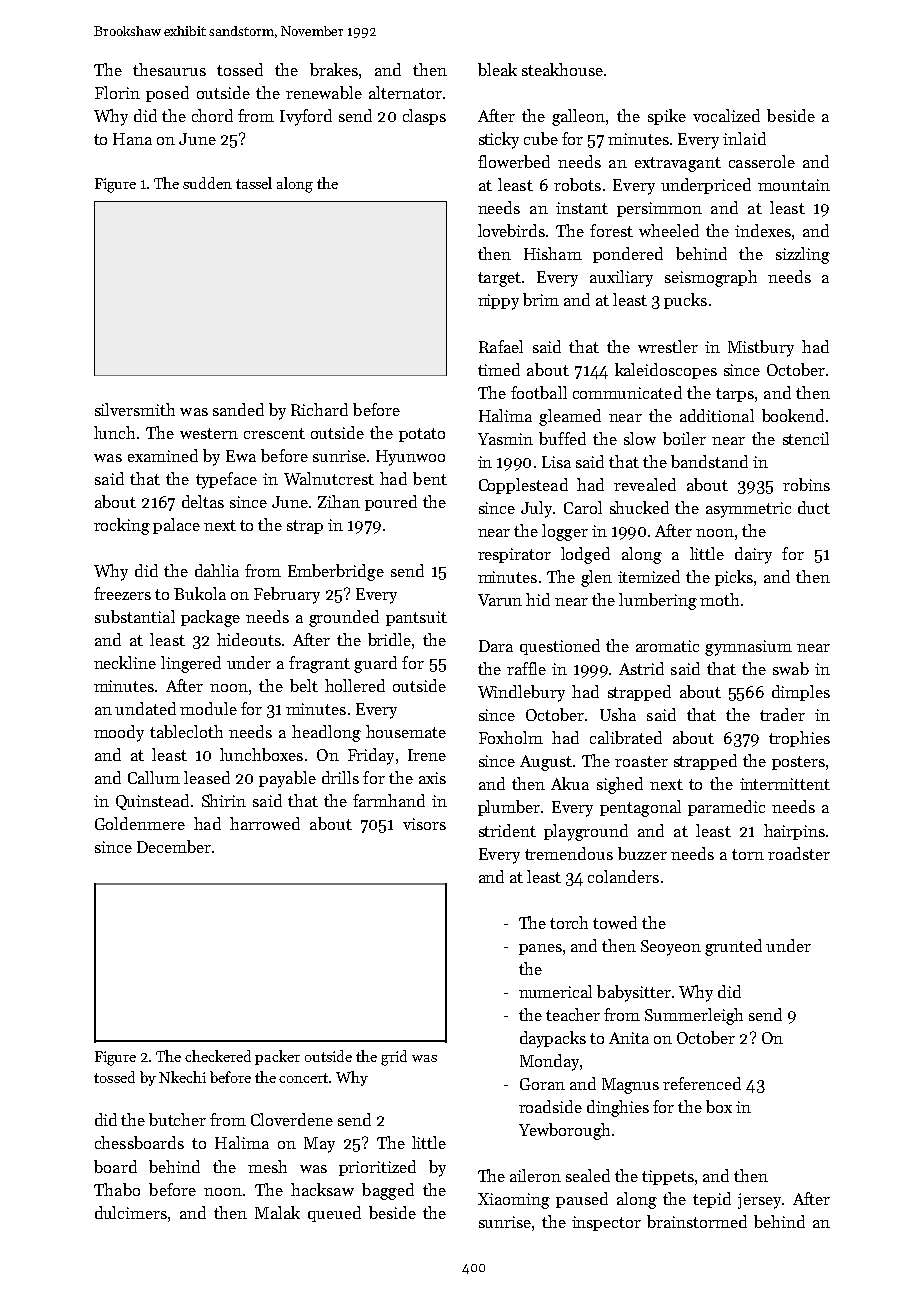 The height and width of the document is (1308, 924). I want to click on harrowed, so click(265, 823).
